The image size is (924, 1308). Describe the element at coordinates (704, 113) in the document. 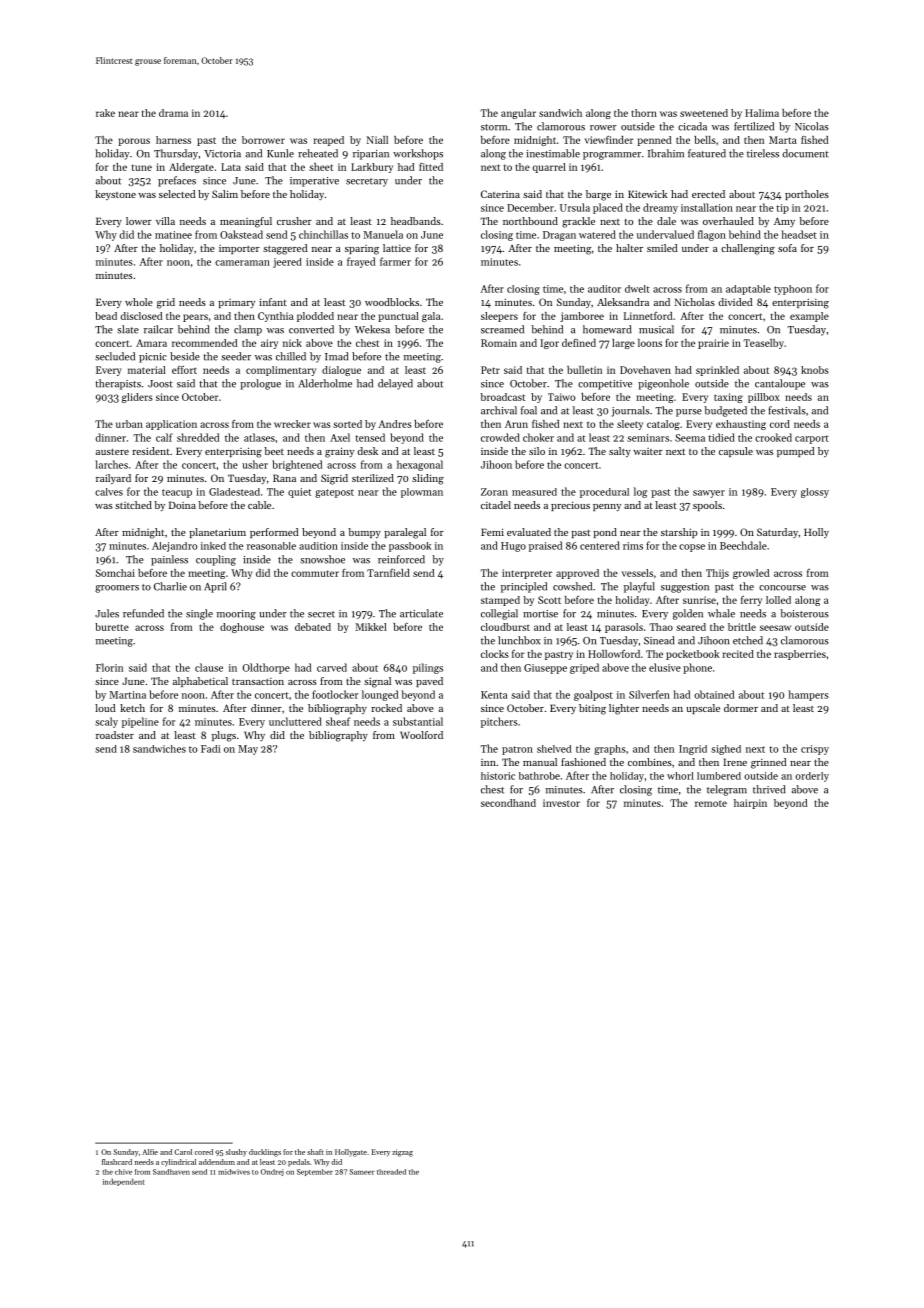

I see `sweetened` at that location.
